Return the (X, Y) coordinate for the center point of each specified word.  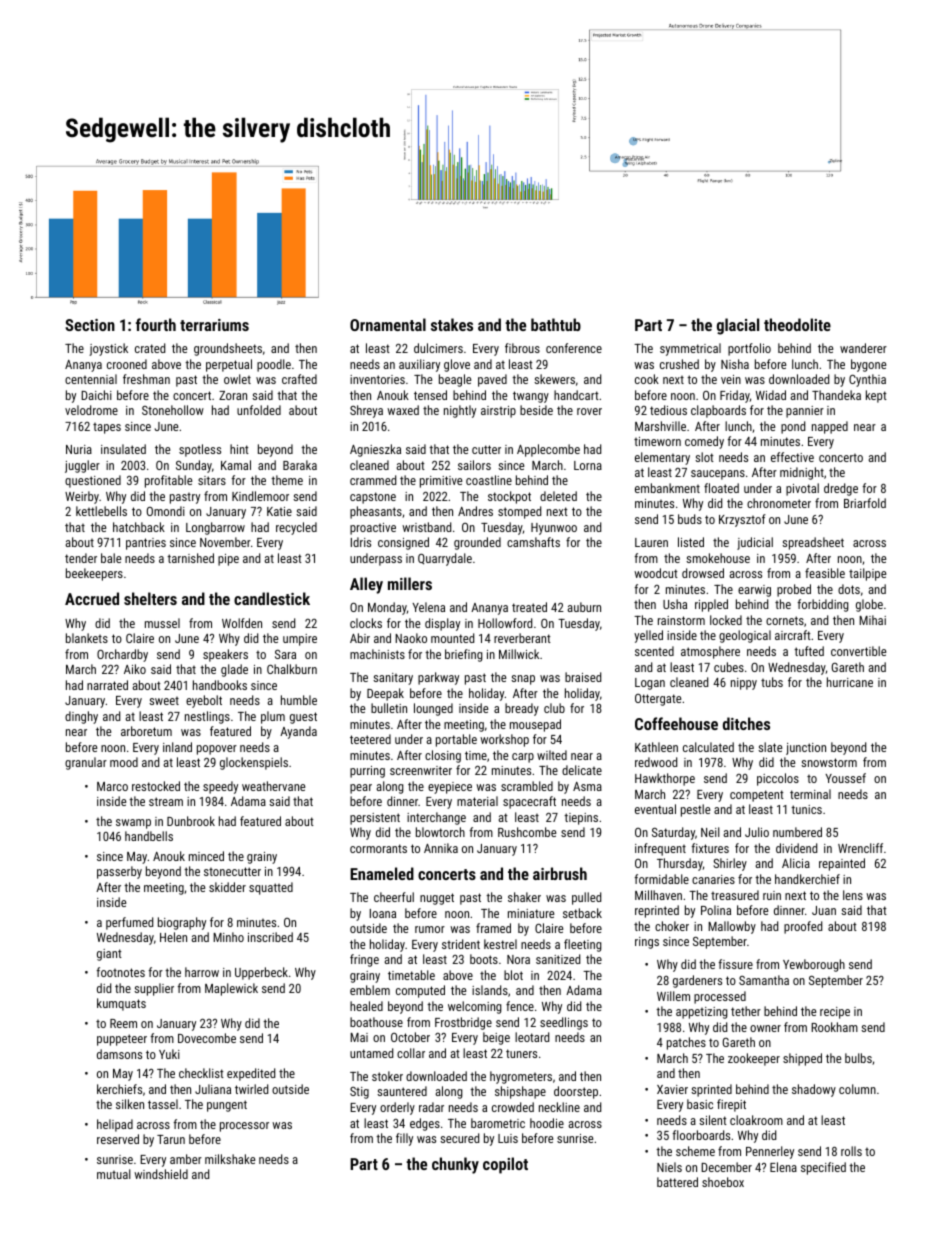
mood (124, 762)
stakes (452, 324)
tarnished (190, 558)
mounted (452, 638)
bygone (868, 365)
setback (582, 913)
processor (244, 1127)
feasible (825, 573)
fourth (156, 324)
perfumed (129, 923)
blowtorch (440, 832)
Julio (757, 832)
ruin (772, 895)
